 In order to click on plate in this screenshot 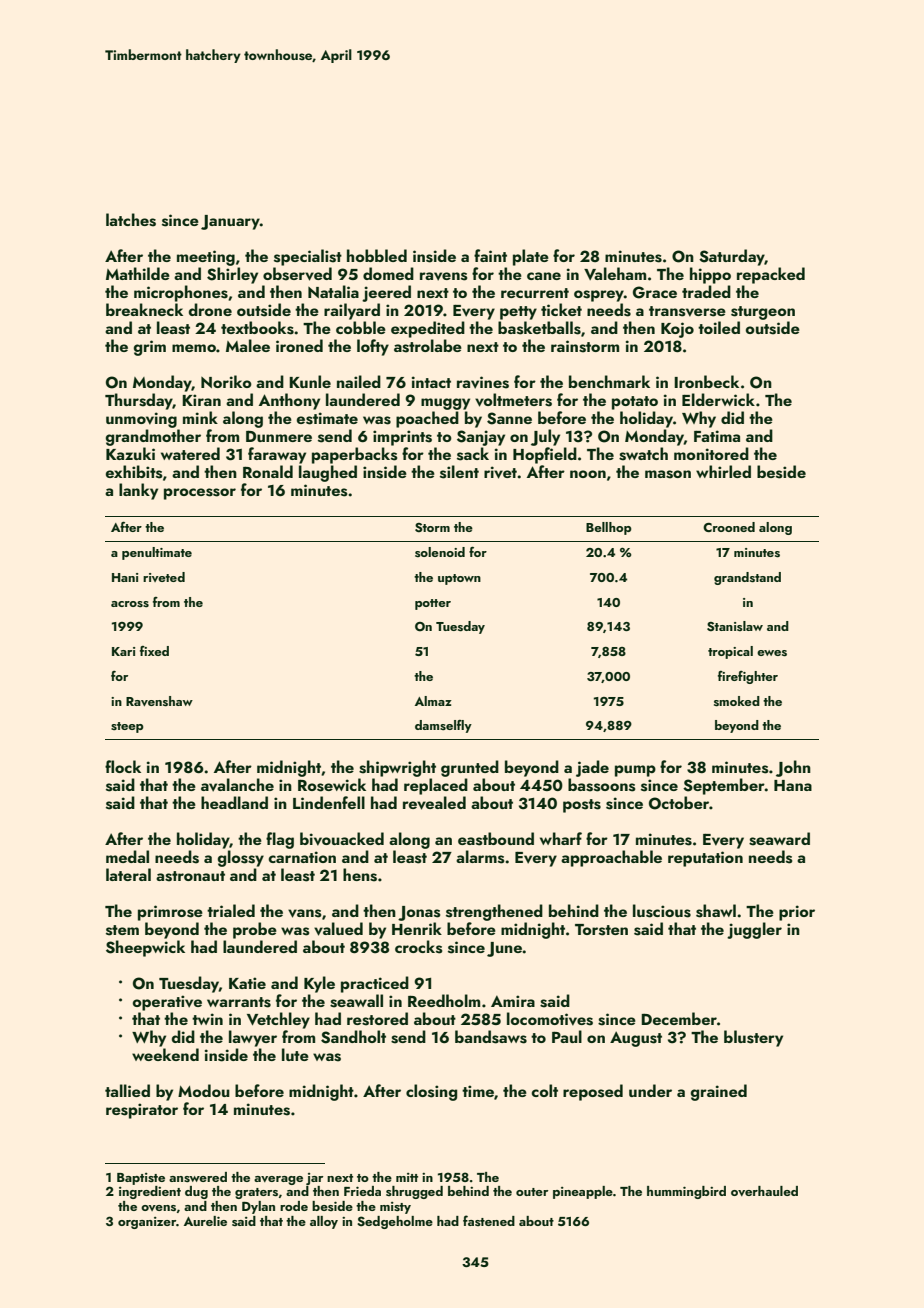, I will do `click(531, 257)`.
